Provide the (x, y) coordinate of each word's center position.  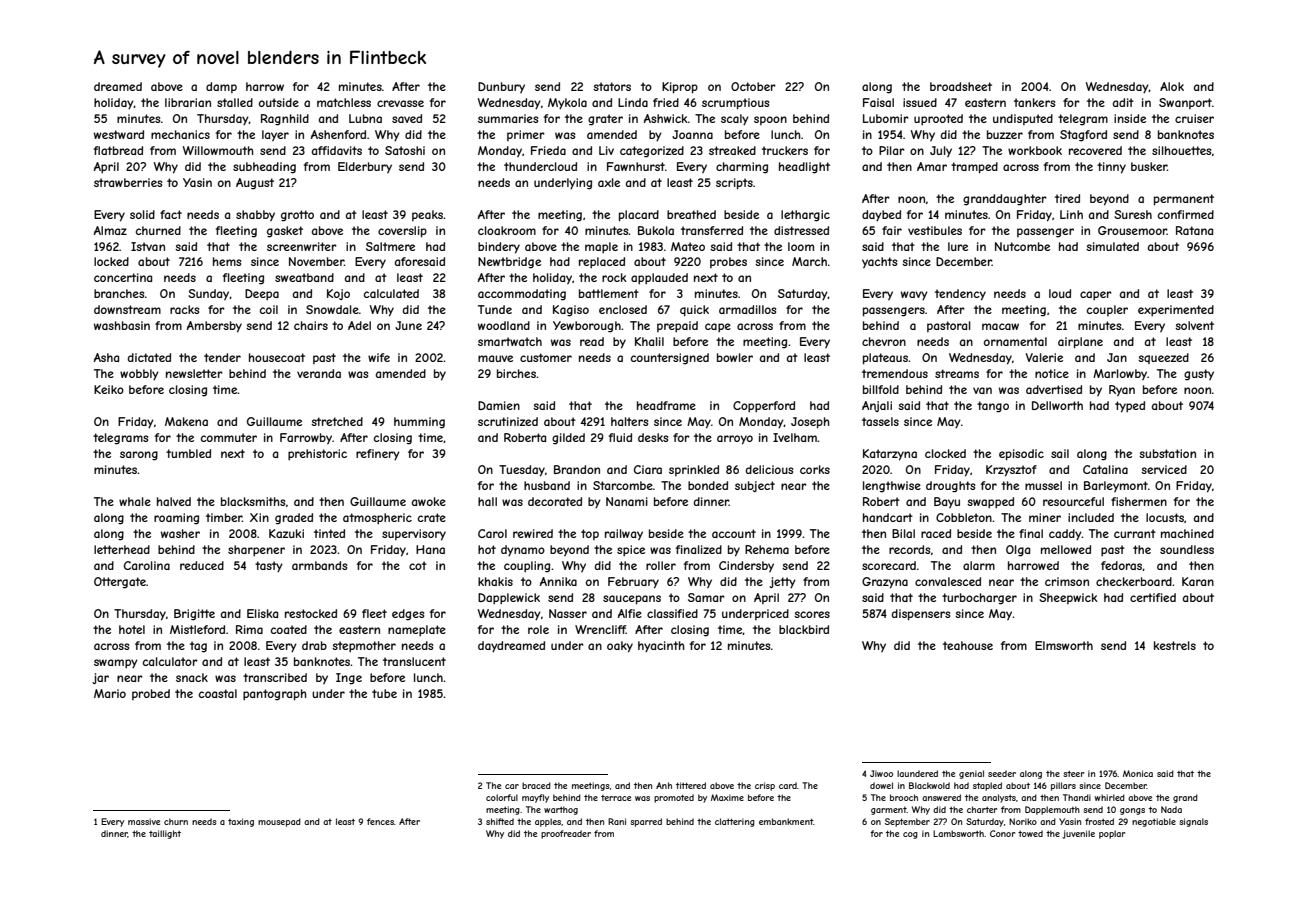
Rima (249, 629)
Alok (1172, 86)
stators (612, 86)
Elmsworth (1064, 645)
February (633, 583)
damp (221, 87)
